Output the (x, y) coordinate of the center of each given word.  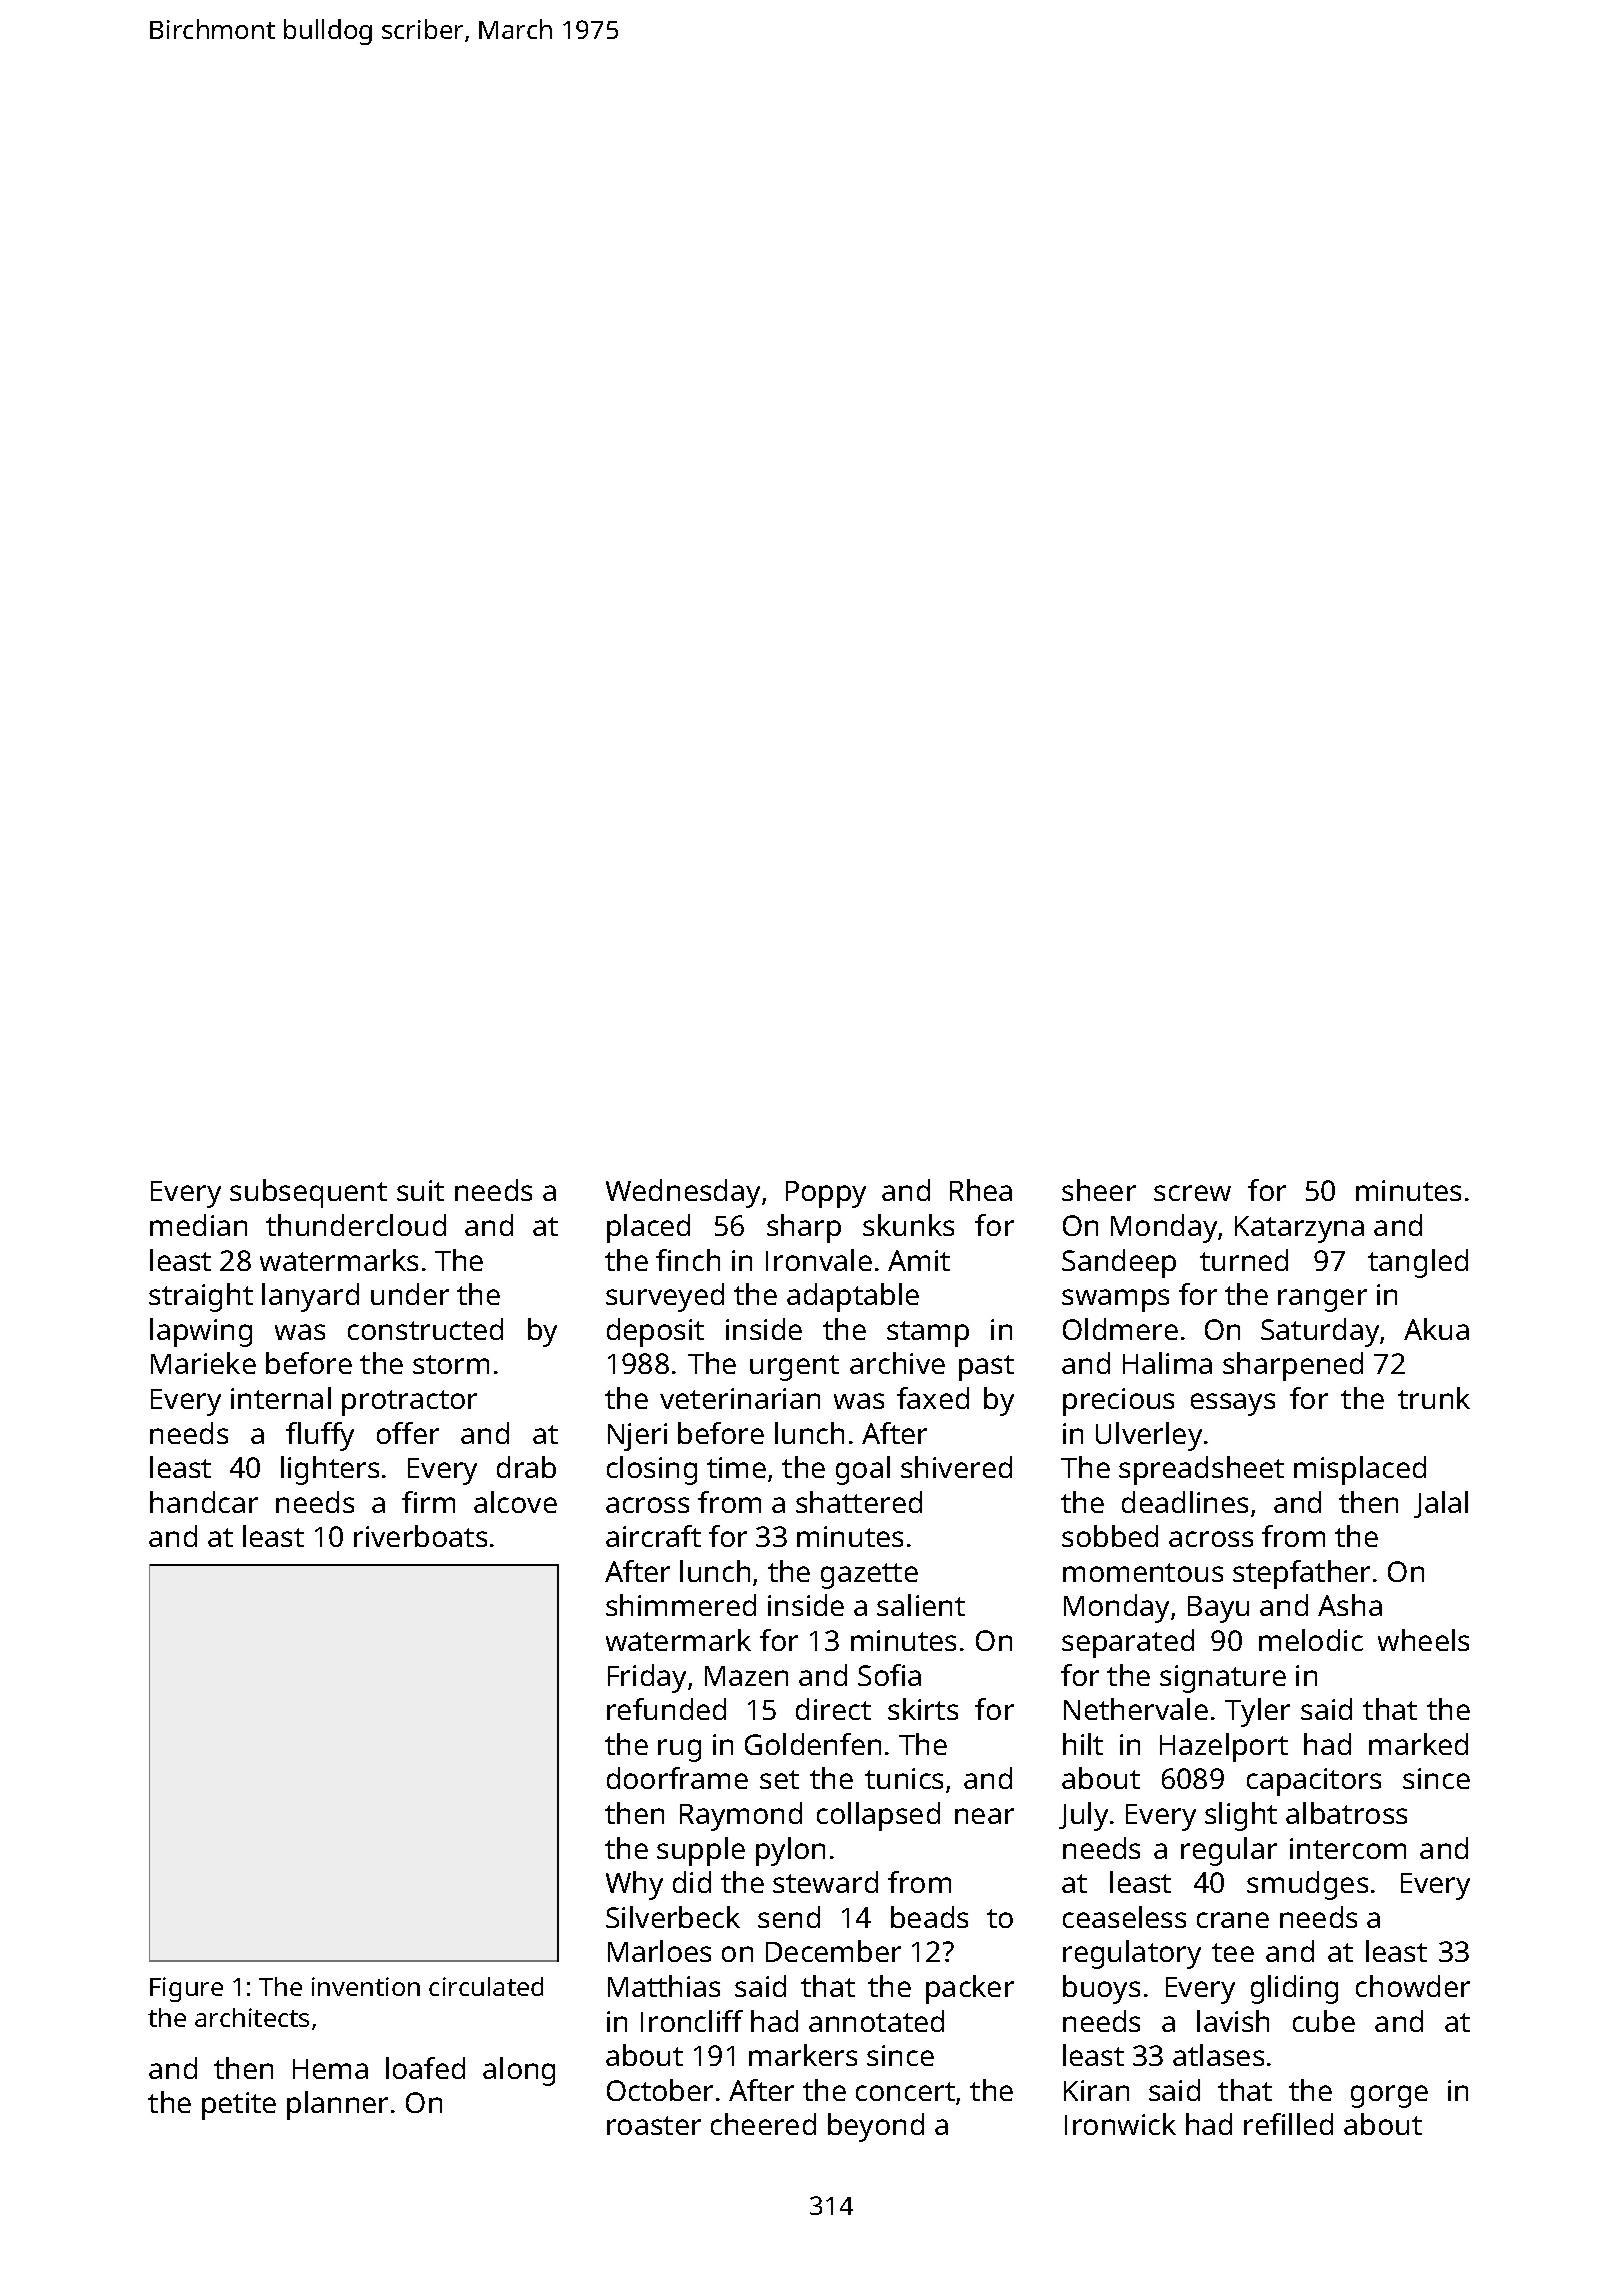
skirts (923, 1709)
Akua (1436, 1329)
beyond (876, 2127)
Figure (186, 1989)
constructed (425, 1329)
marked (1418, 1744)
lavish (1233, 2021)
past (986, 1368)
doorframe (677, 1778)
